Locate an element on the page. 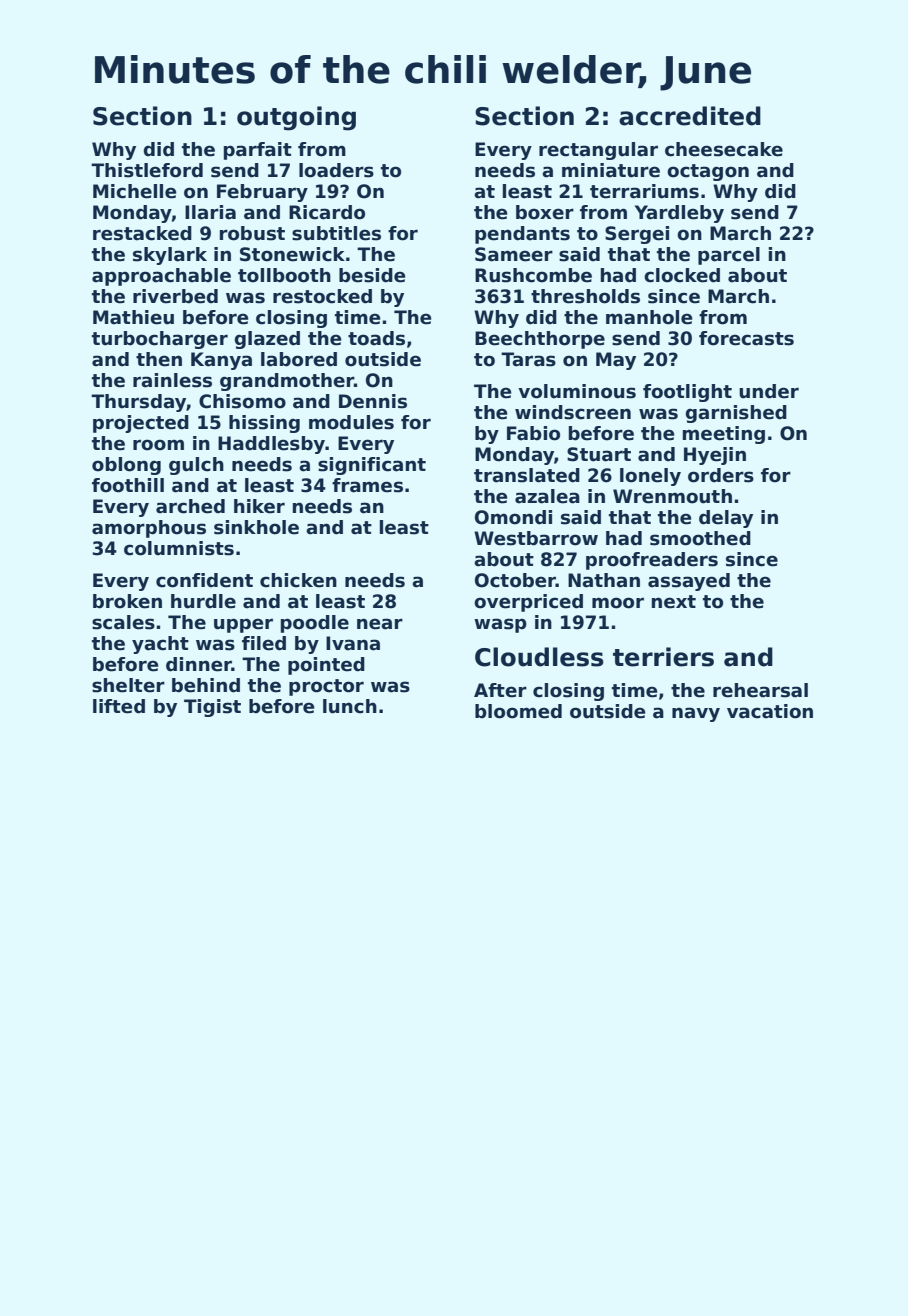  Beechthorpe is located at coordinates (540, 340).
